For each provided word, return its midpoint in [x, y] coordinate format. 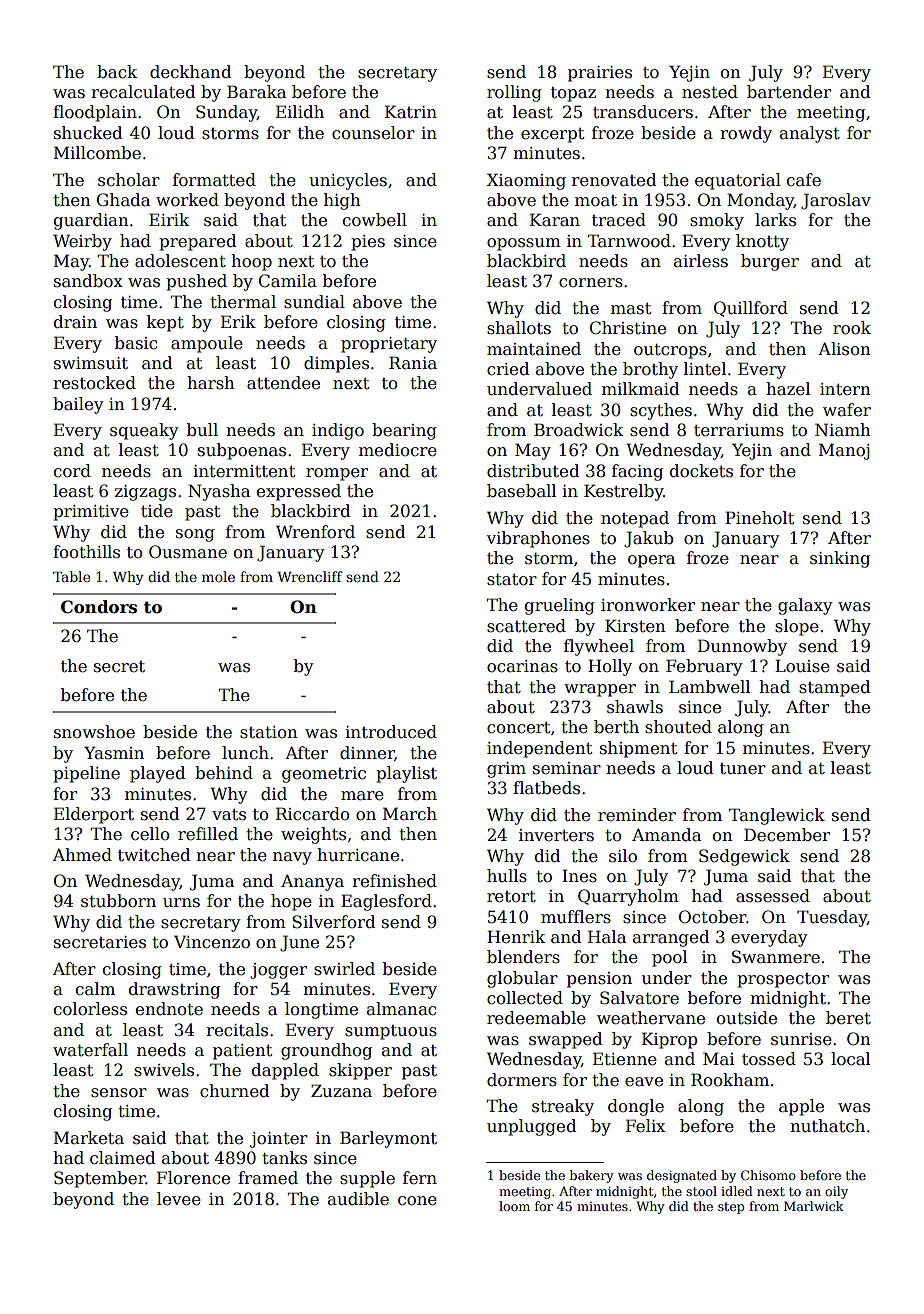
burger [770, 262]
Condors [99, 607]
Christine [628, 328]
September [100, 1179]
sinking [840, 559]
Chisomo [768, 1175]
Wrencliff [310, 576]
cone [417, 1201]
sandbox [88, 281]
